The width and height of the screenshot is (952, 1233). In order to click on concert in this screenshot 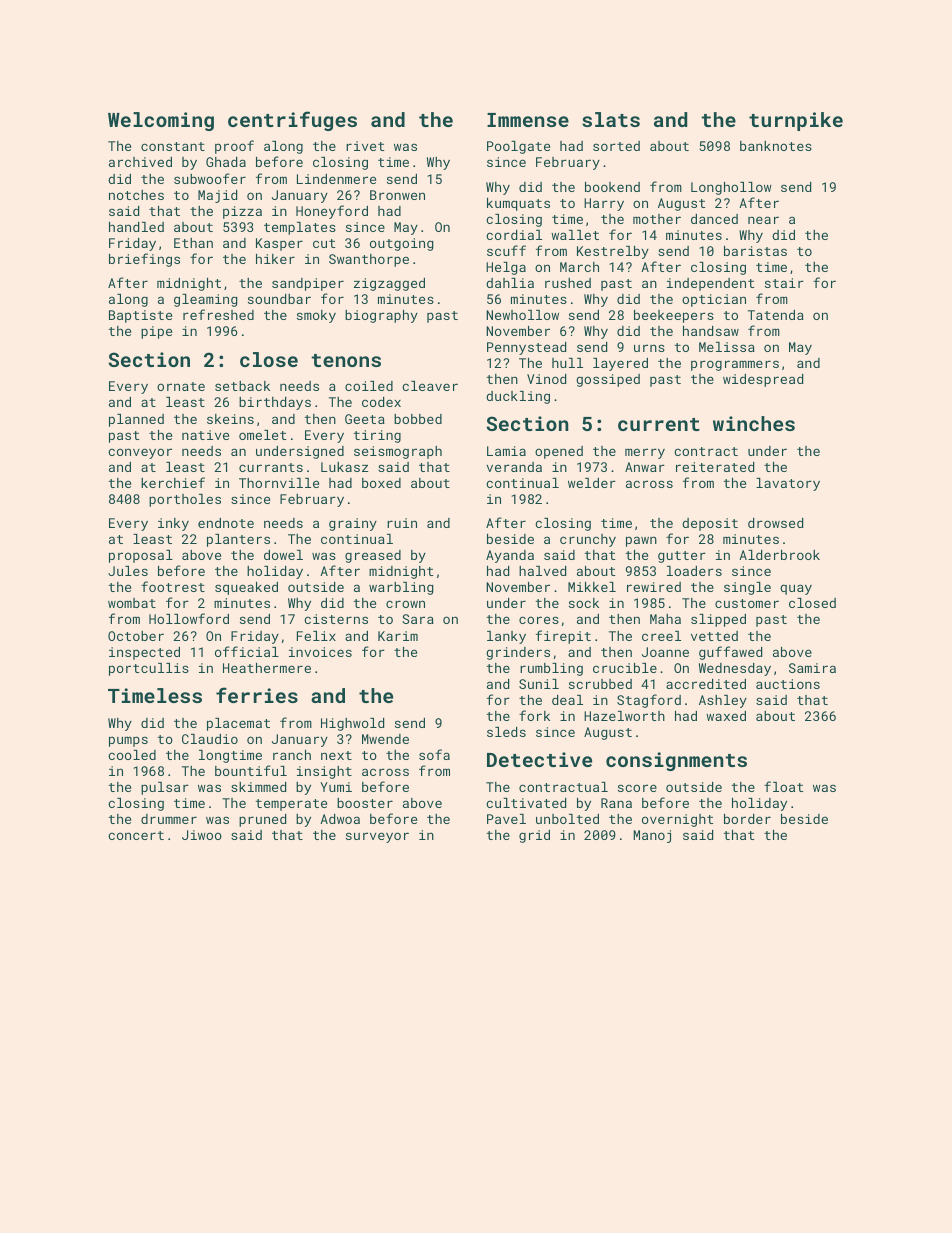, I will do `click(136, 835)`.
